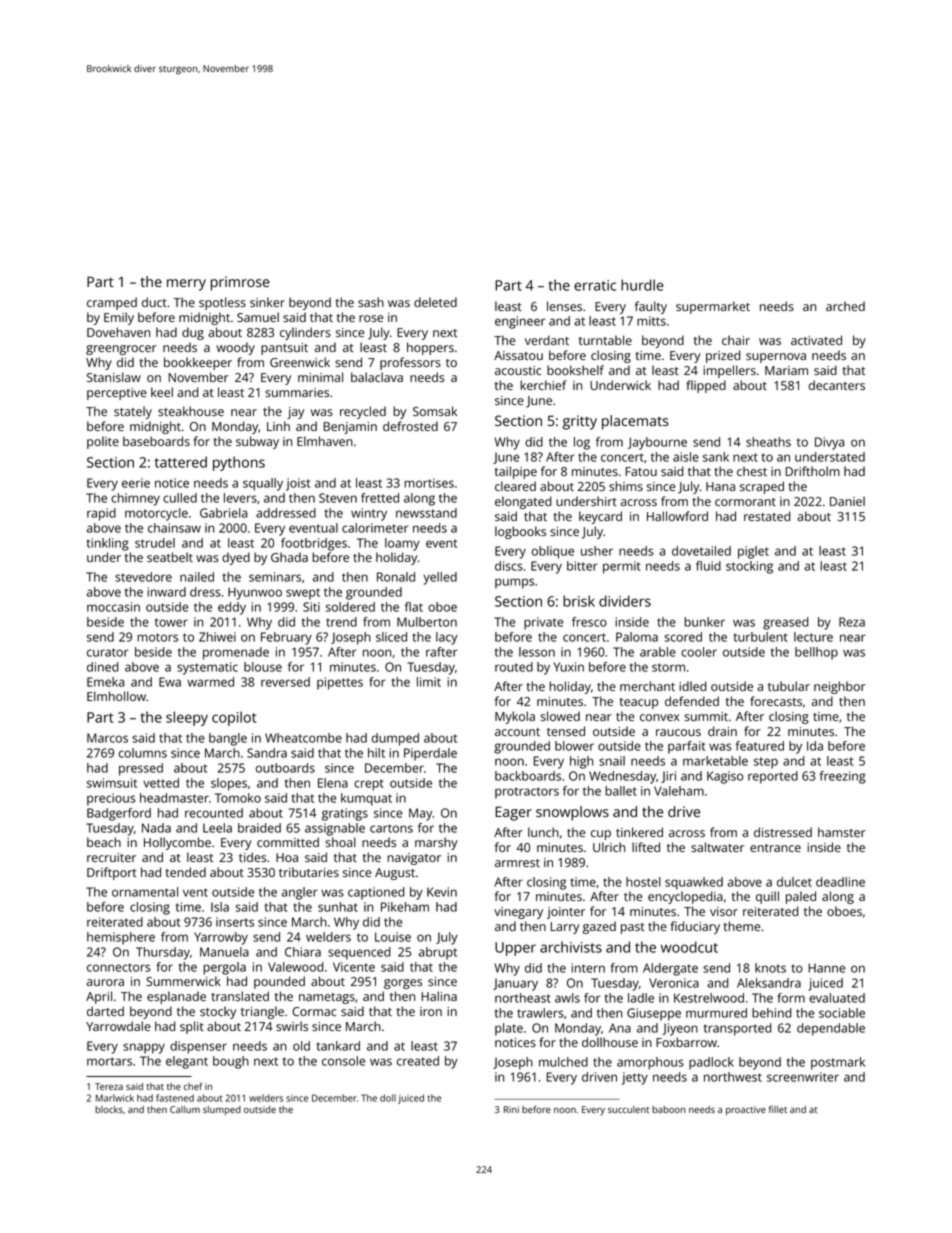 The width and height of the screenshot is (952, 1233). Describe the element at coordinates (511, 1109) in the screenshot. I see `Rini` at that location.
